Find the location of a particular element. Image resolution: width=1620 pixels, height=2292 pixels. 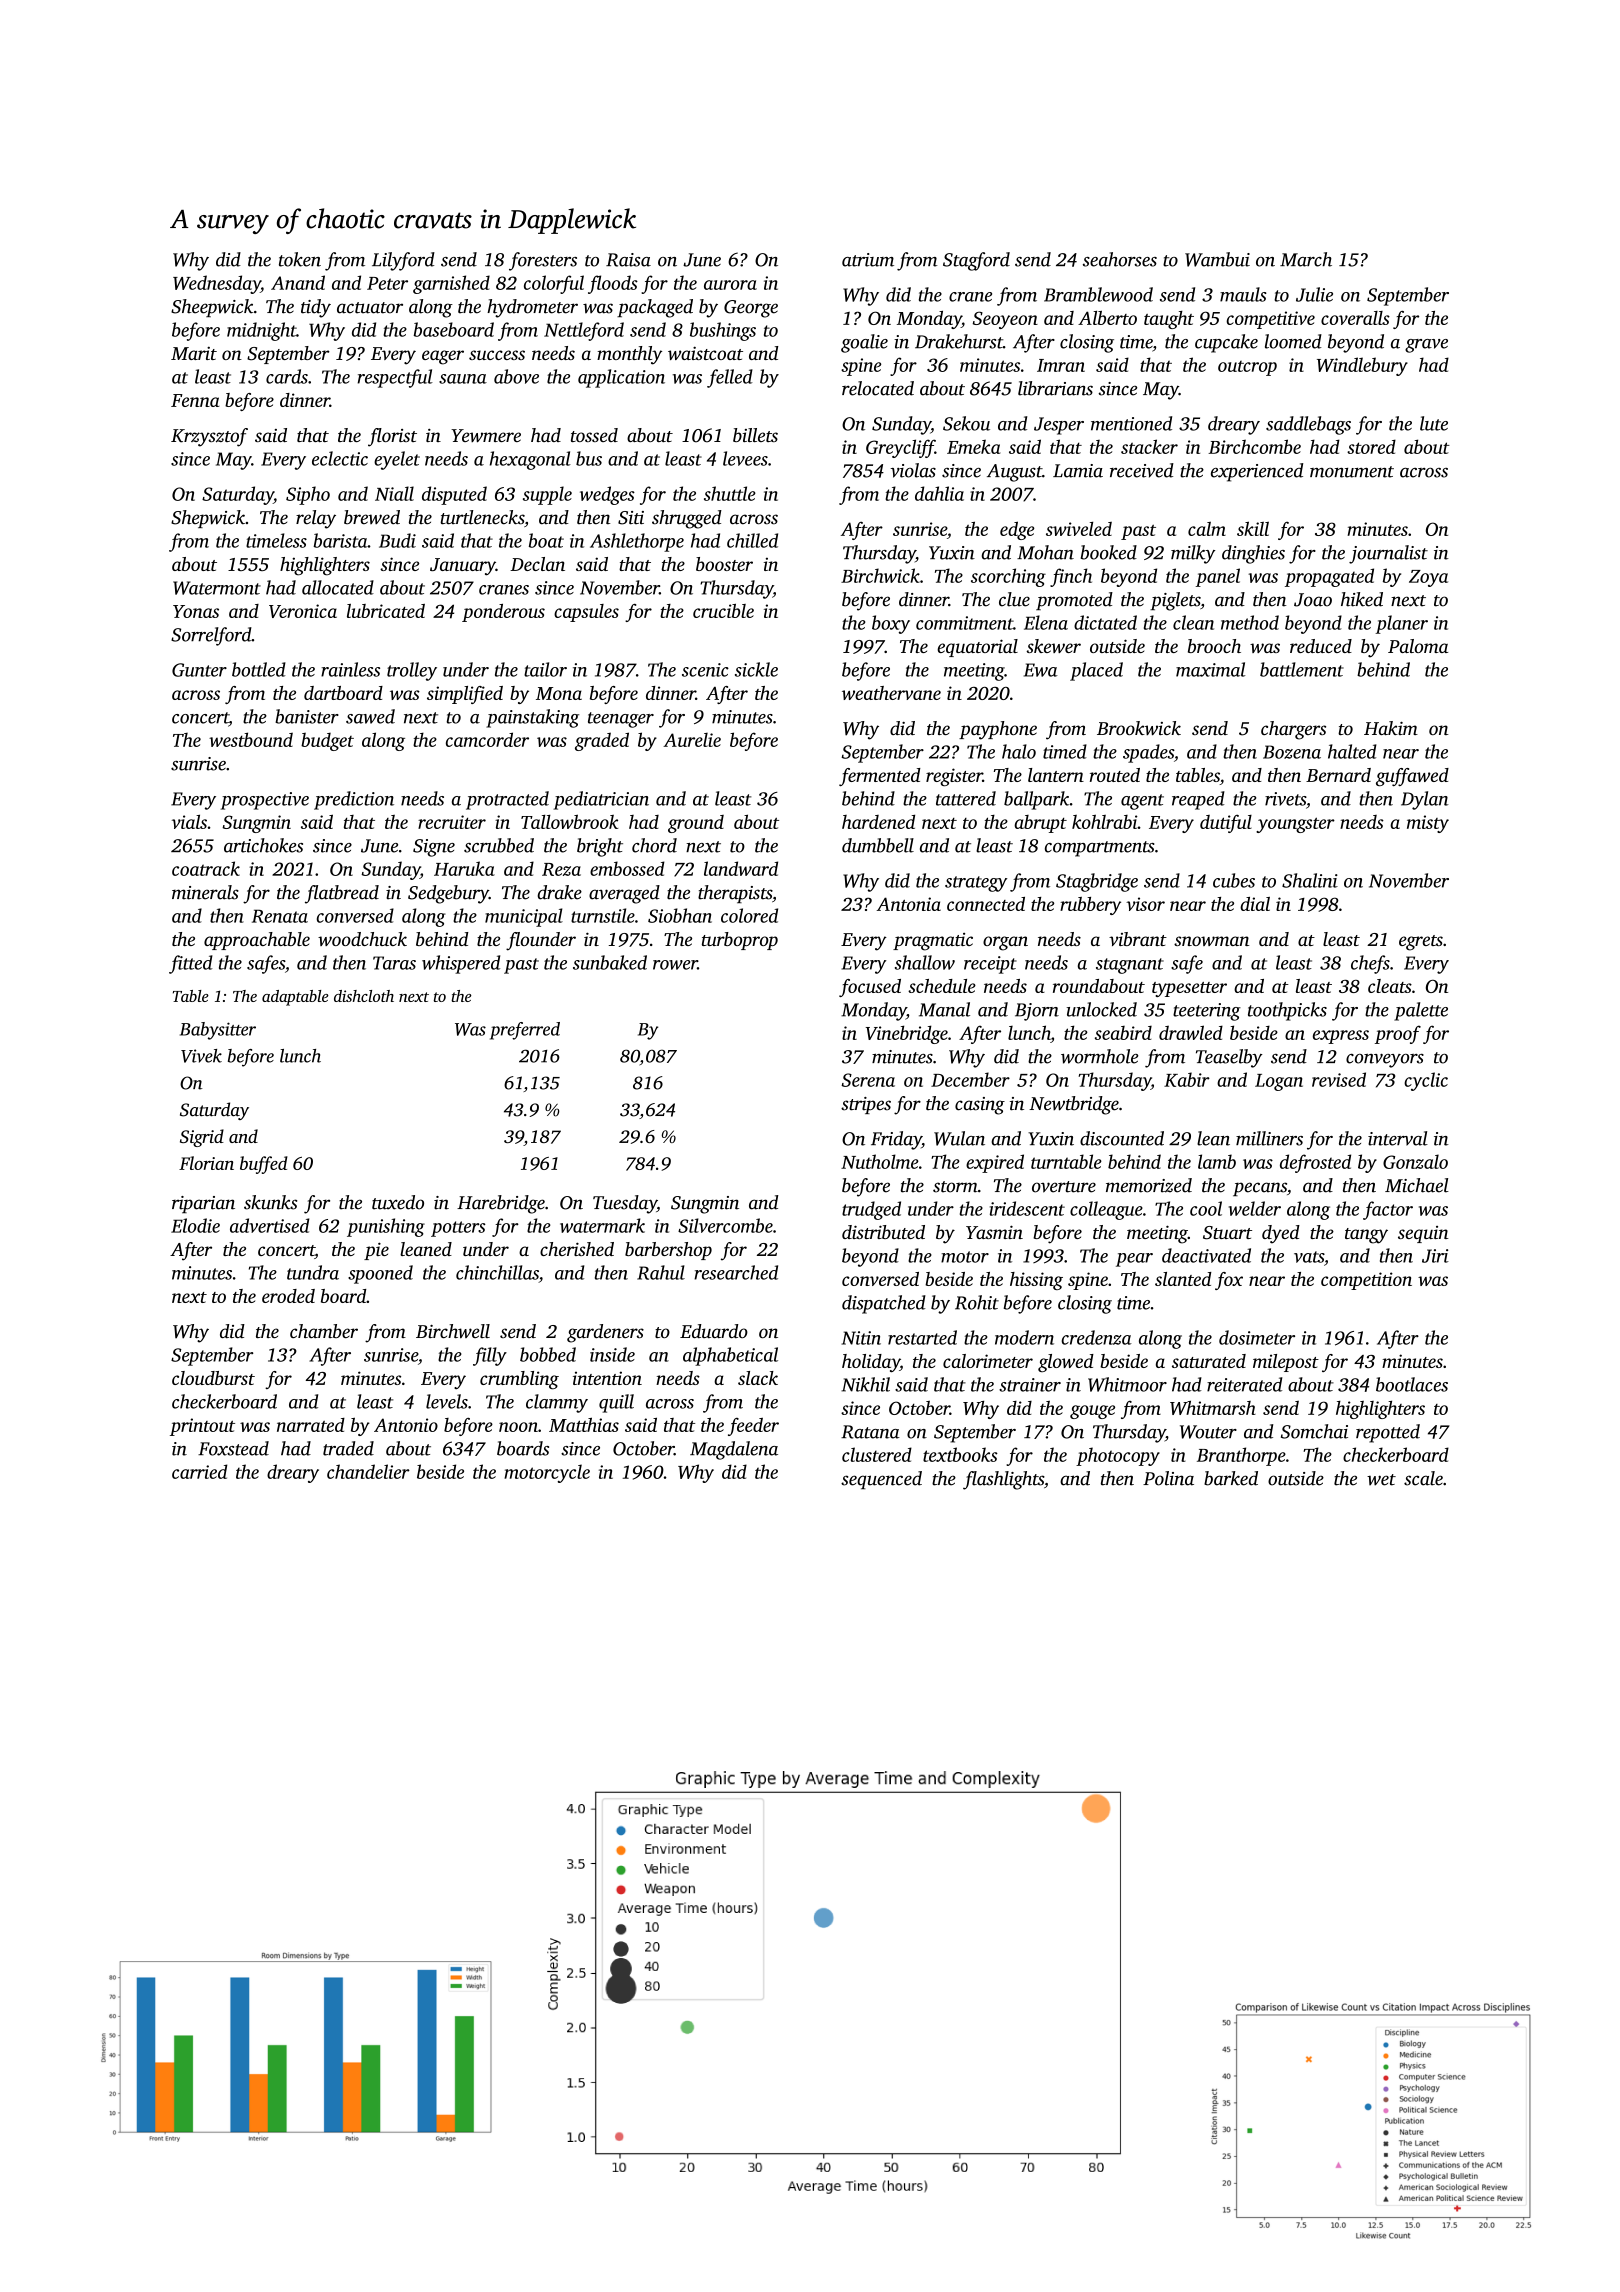

lamb is located at coordinates (1217, 1161).
